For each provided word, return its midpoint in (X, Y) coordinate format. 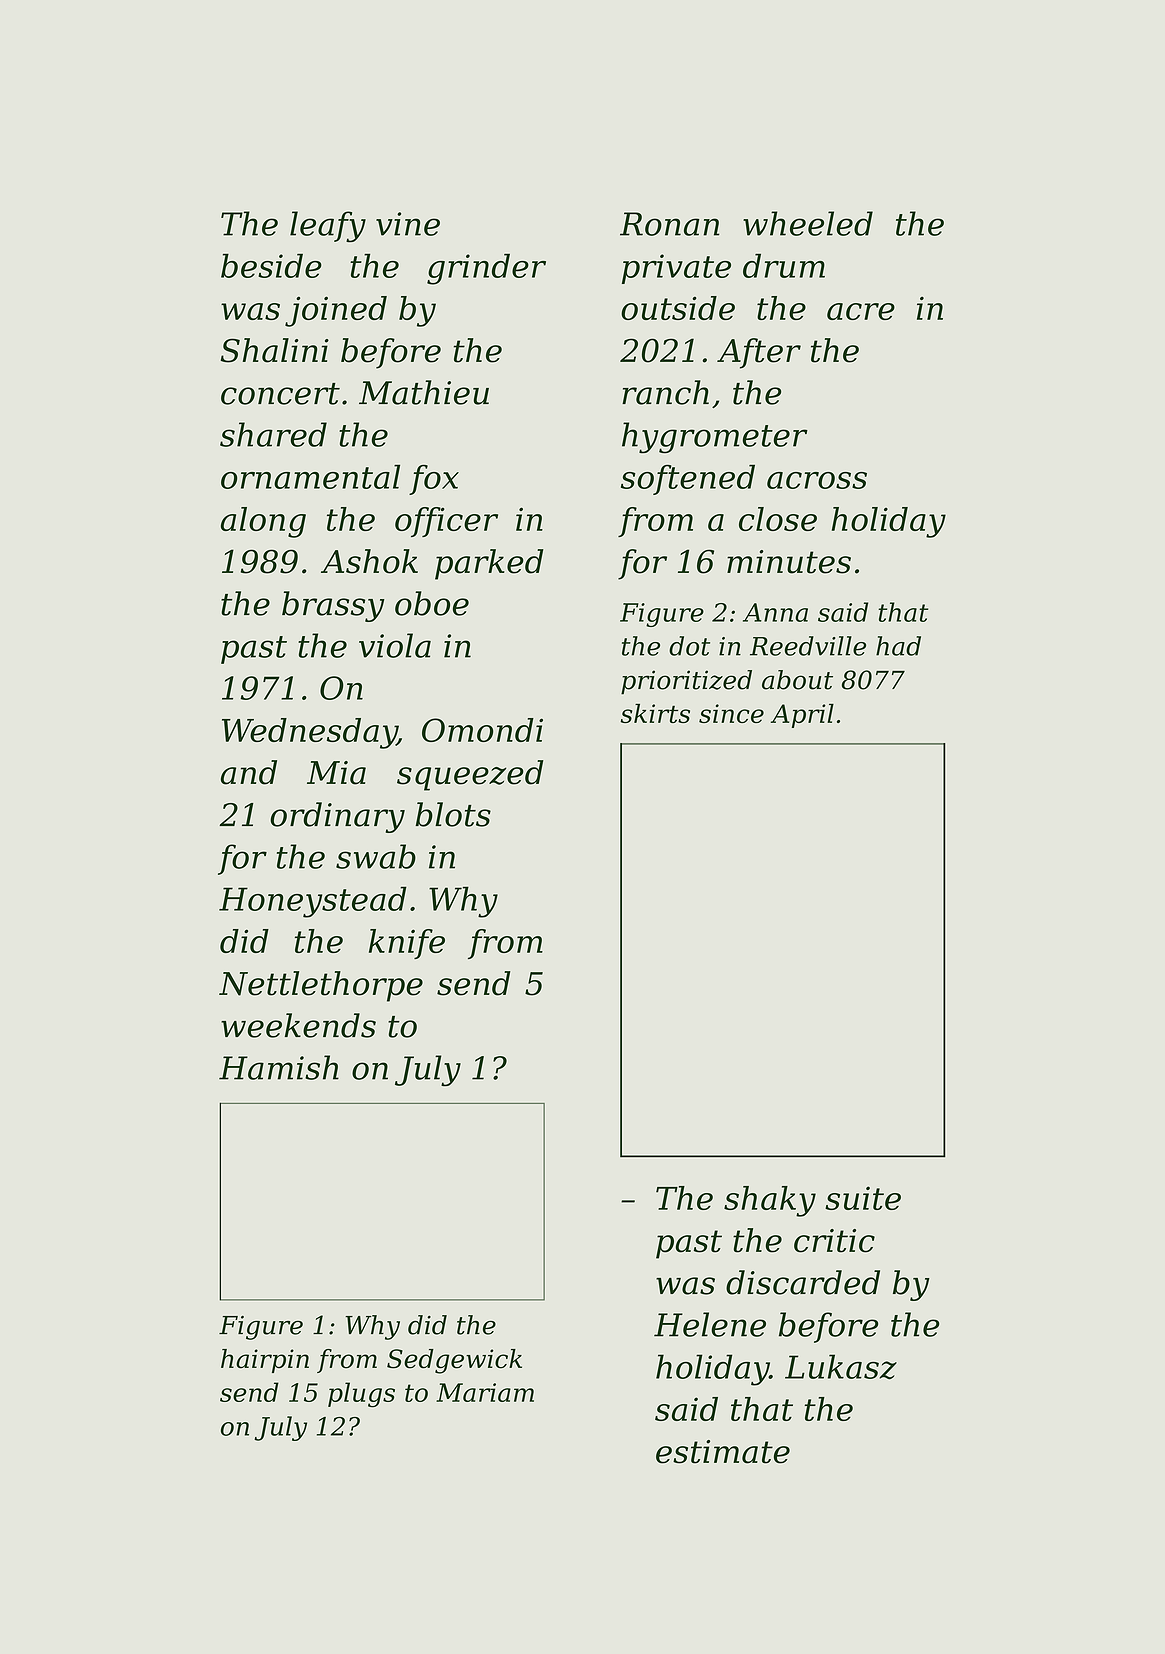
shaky (770, 1201)
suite (863, 1198)
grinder (486, 269)
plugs (361, 1395)
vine (408, 224)
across (817, 480)
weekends (298, 1025)
